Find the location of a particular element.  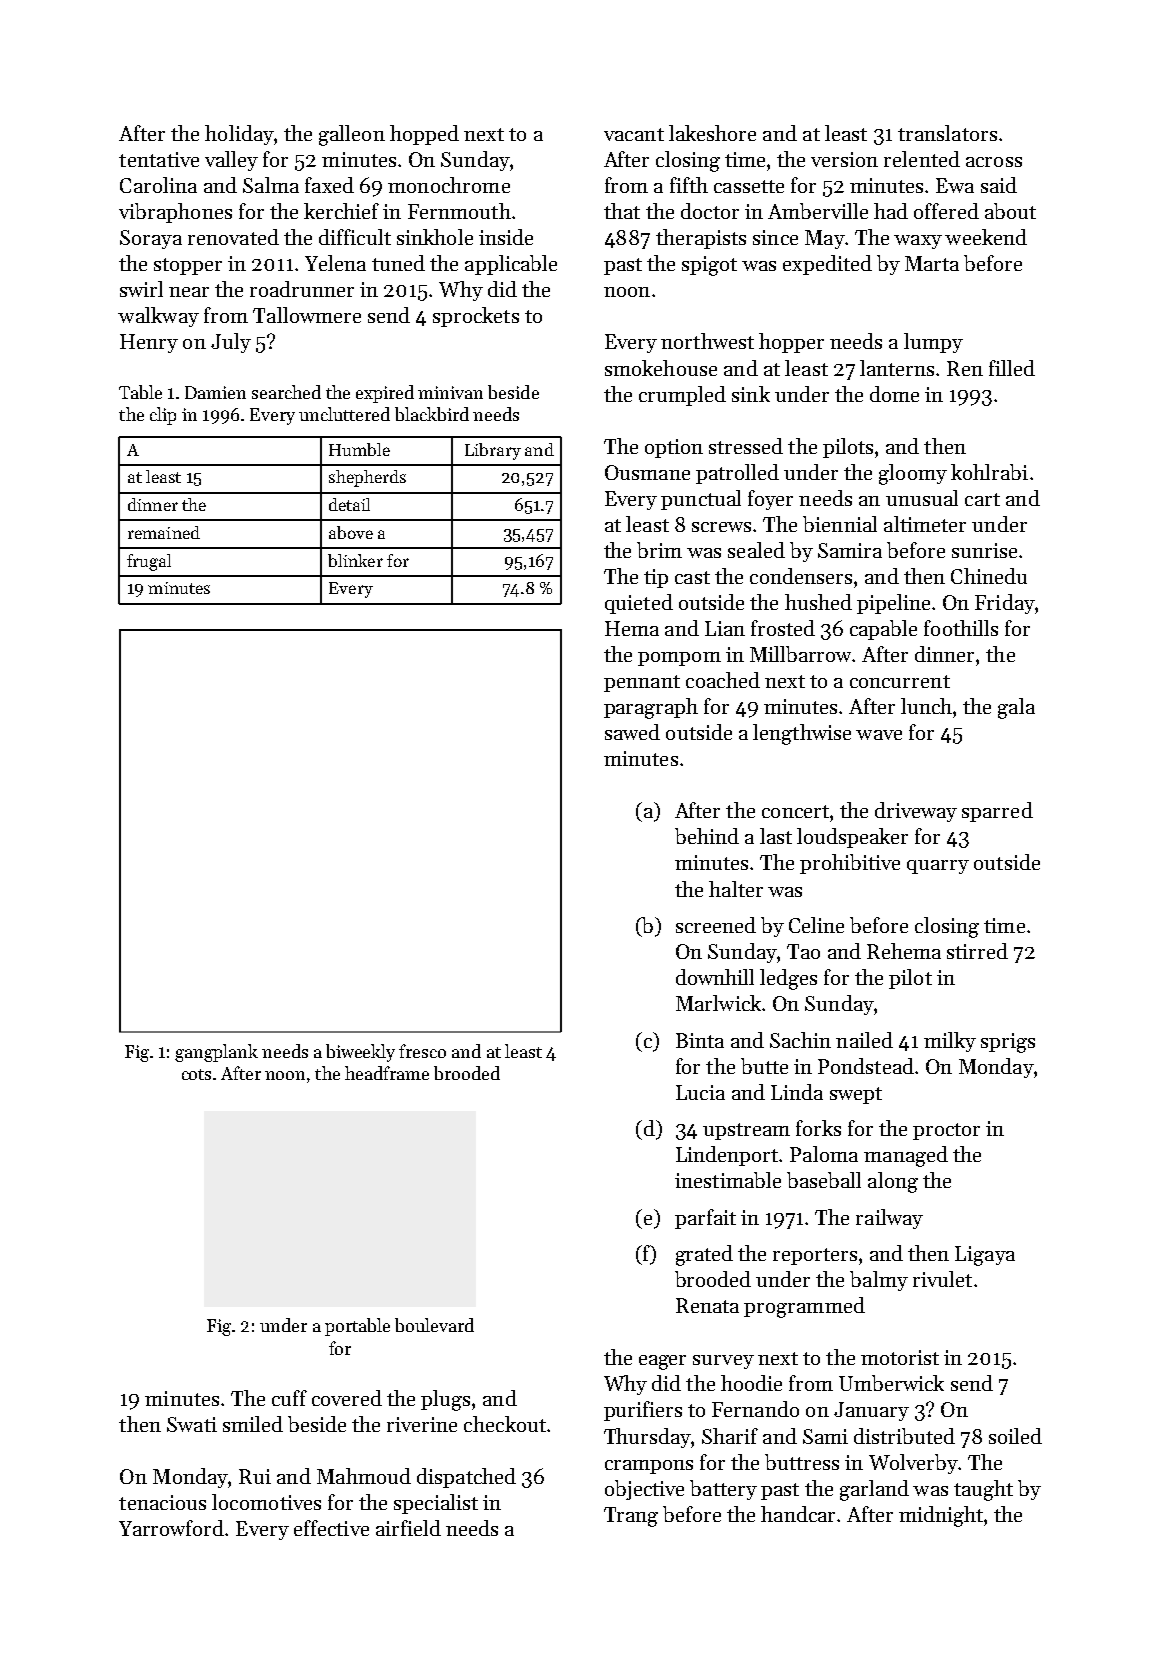

pennant is located at coordinates (642, 683).
